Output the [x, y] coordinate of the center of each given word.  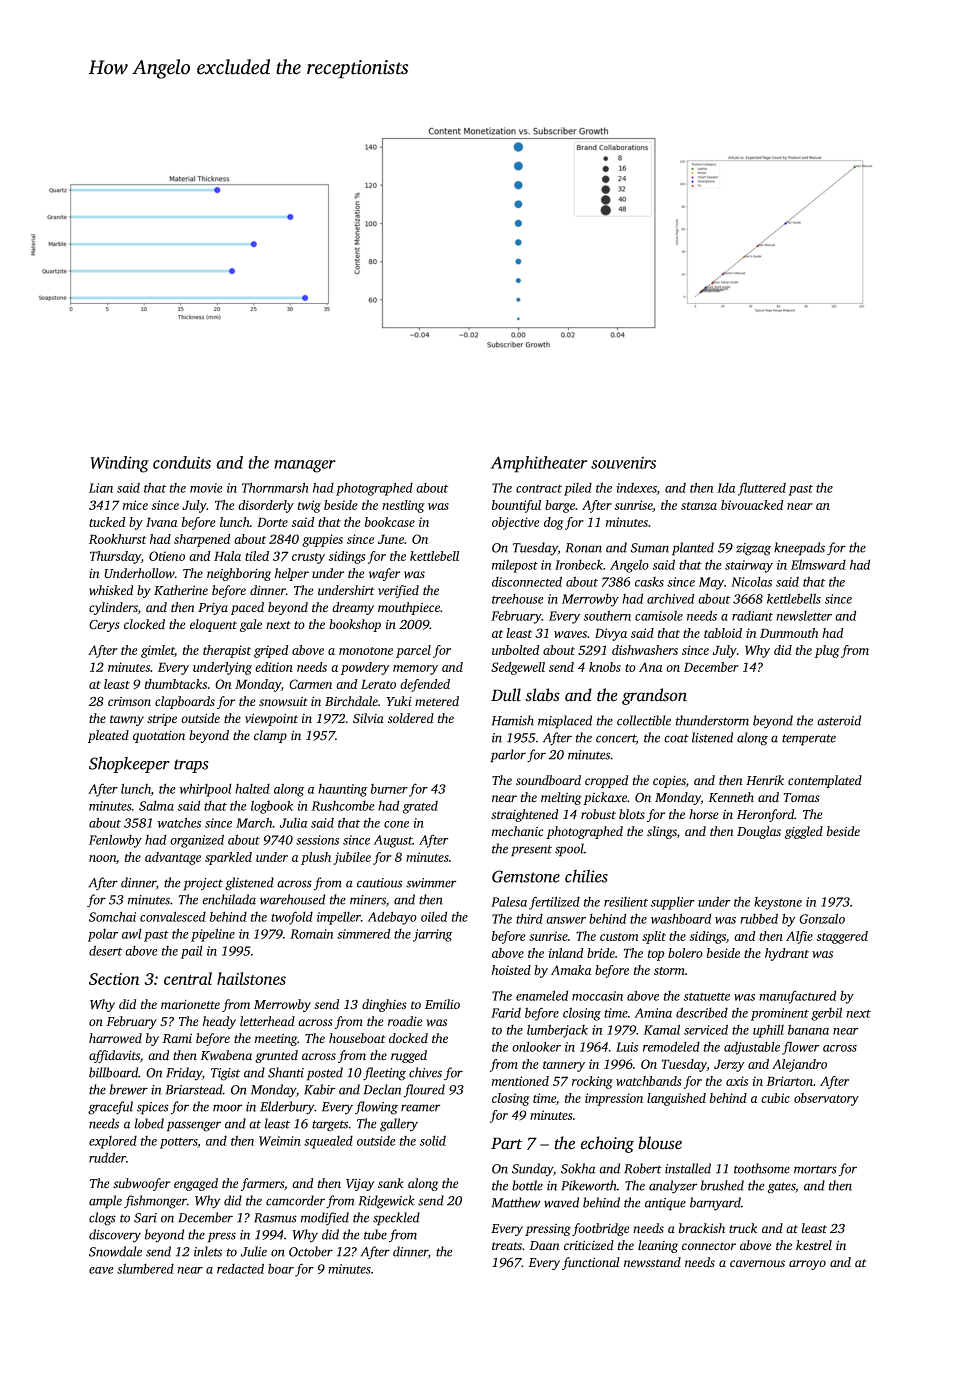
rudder [107, 1157]
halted [252, 788]
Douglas [759, 832]
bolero [685, 953]
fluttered [762, 489]
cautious [379, 883]
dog [554, 523]
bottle [527, 1185]
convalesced [173, 916]
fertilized [554, 903]
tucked [107, 522]
